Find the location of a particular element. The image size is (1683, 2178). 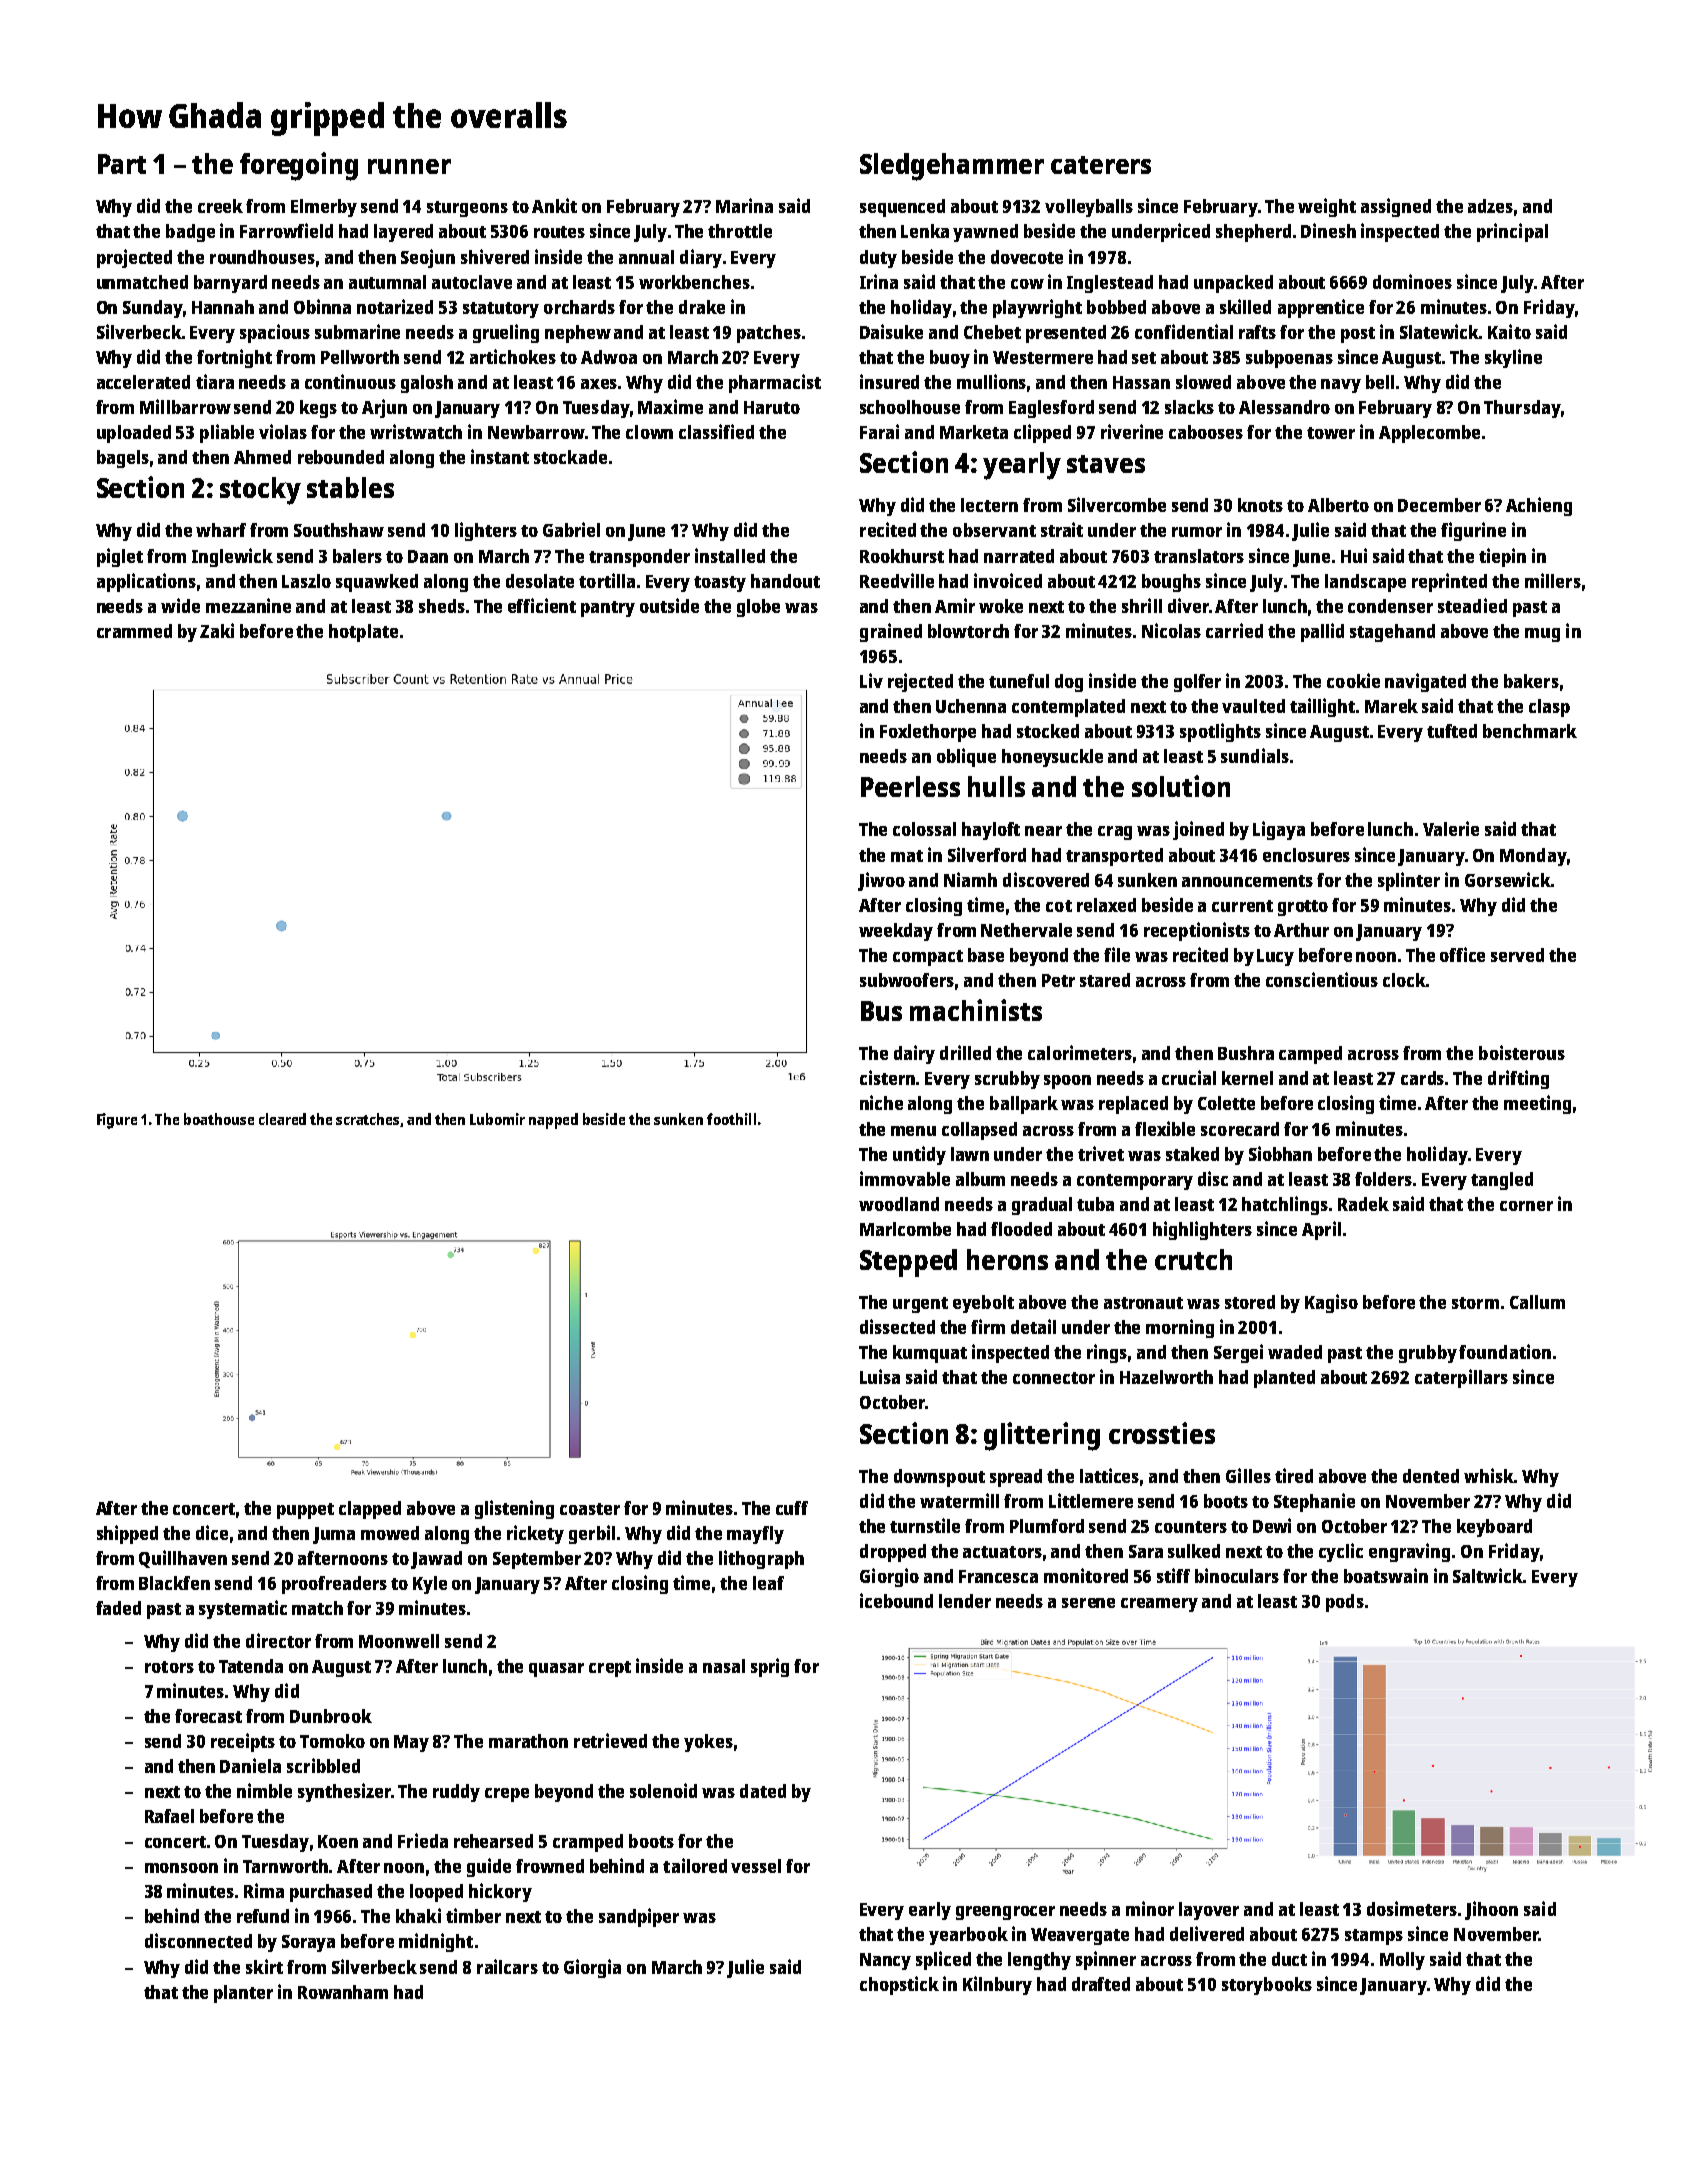

projected is located at coordinates (134, 258).
